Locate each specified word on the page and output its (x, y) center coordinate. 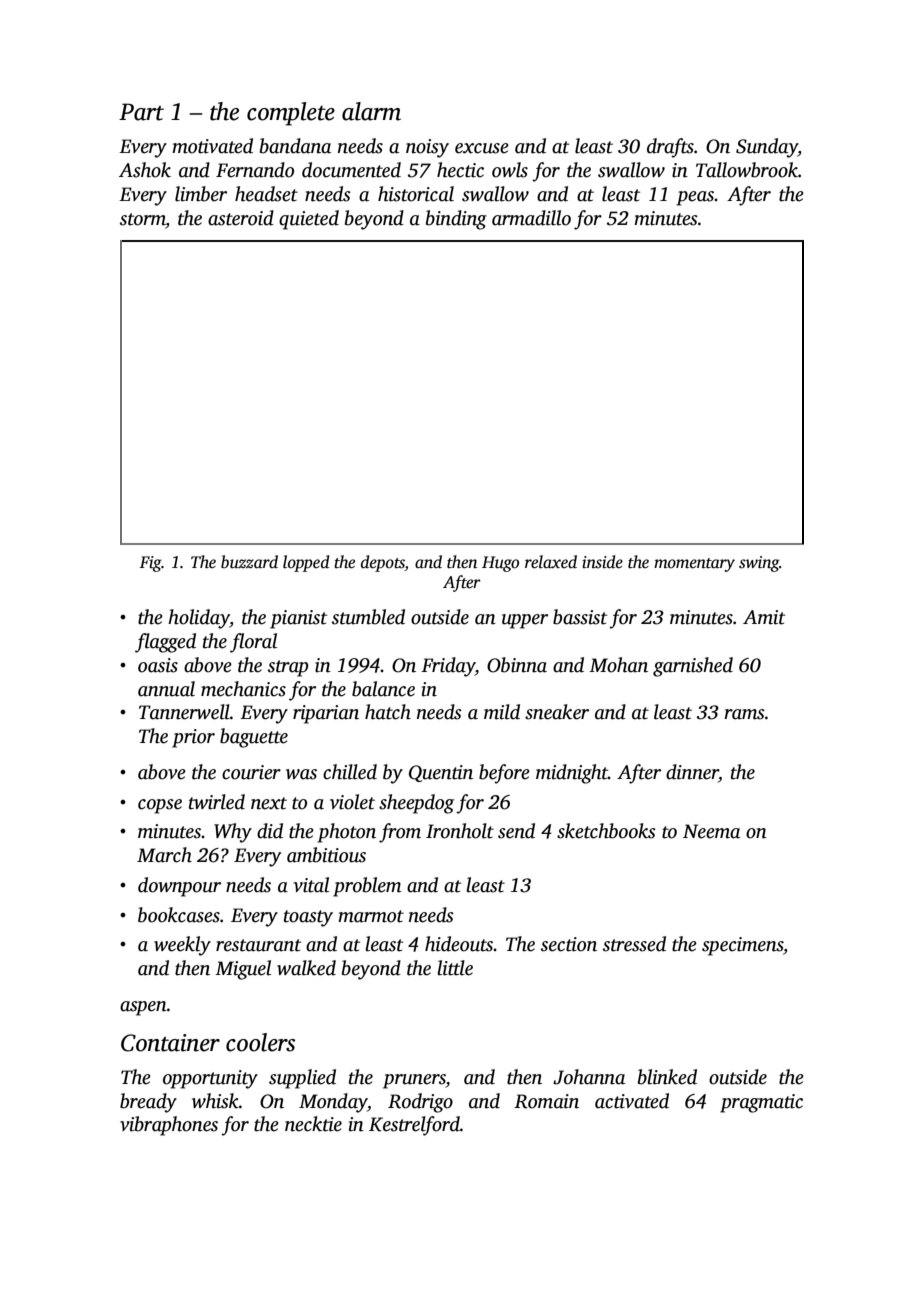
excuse (482, 148)
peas (695, 198)
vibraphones (169, 1126)
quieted (309, 220)
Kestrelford (414, 1126)
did (270, 831)
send (516, 831)
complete (291, 114)
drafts (670, 148)
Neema (711, 831)
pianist (298, 619)
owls (510, 170)
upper (525, 621)
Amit (764, 617)
